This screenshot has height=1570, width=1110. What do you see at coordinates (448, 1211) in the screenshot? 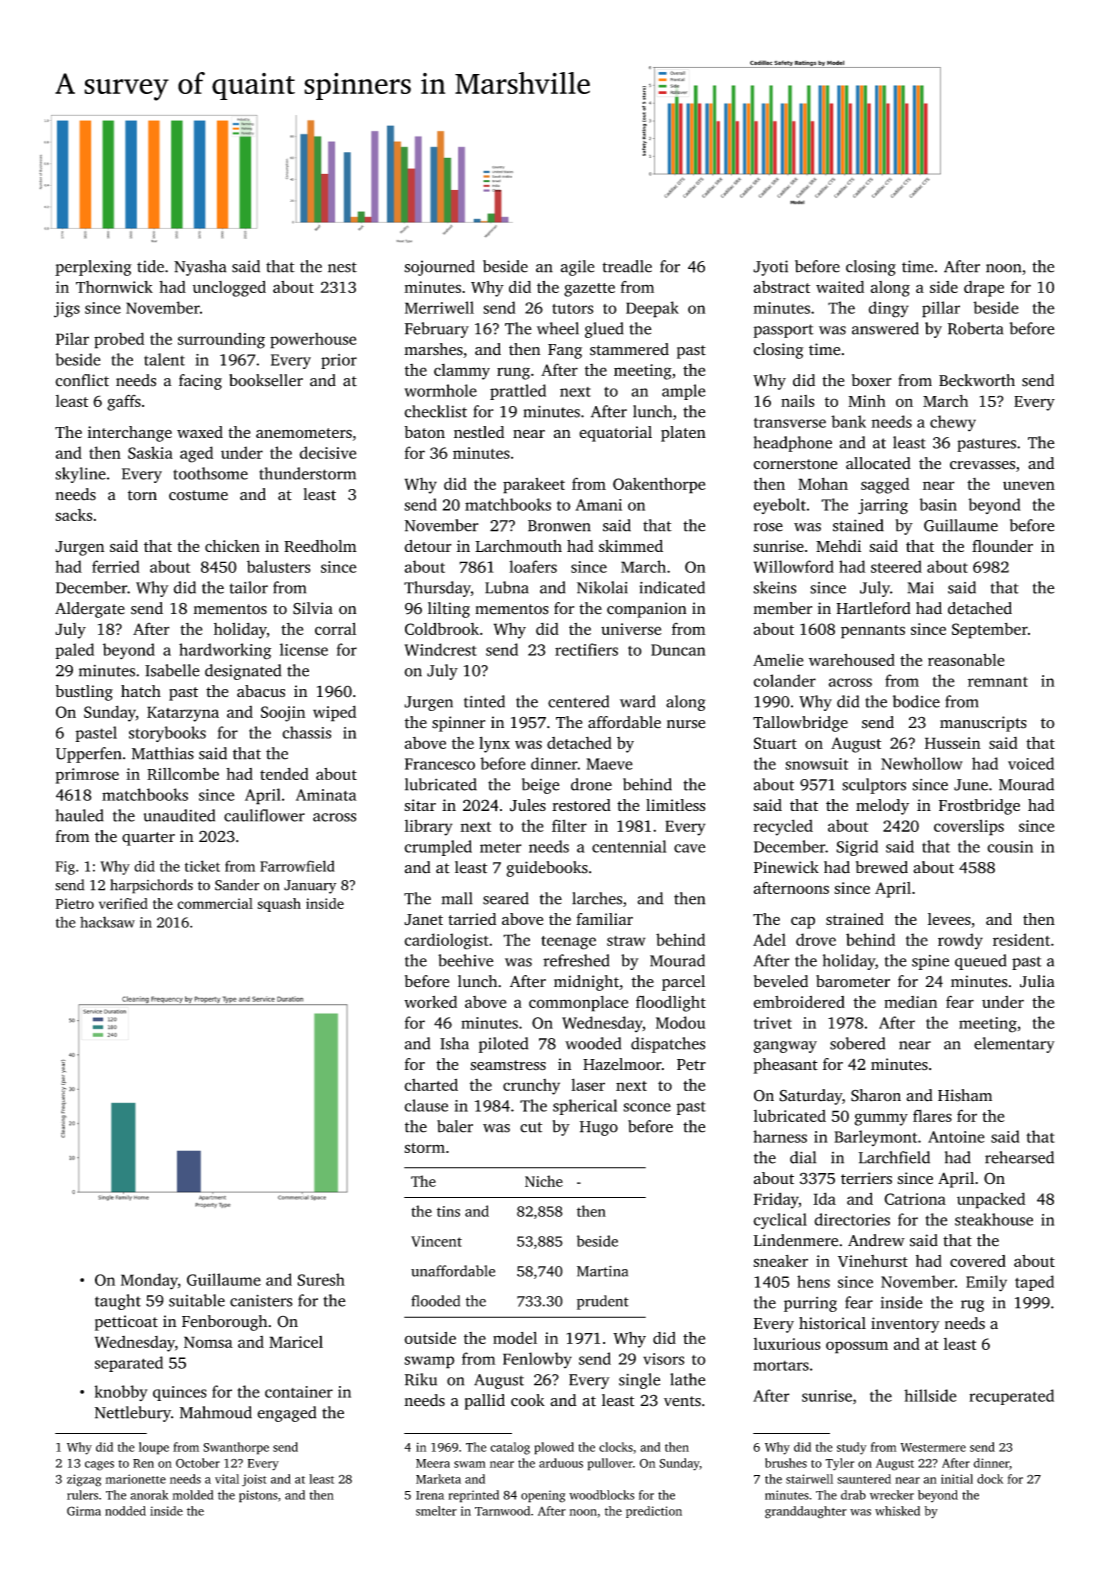
I see `tins` at bounding box center [448, 1211].
